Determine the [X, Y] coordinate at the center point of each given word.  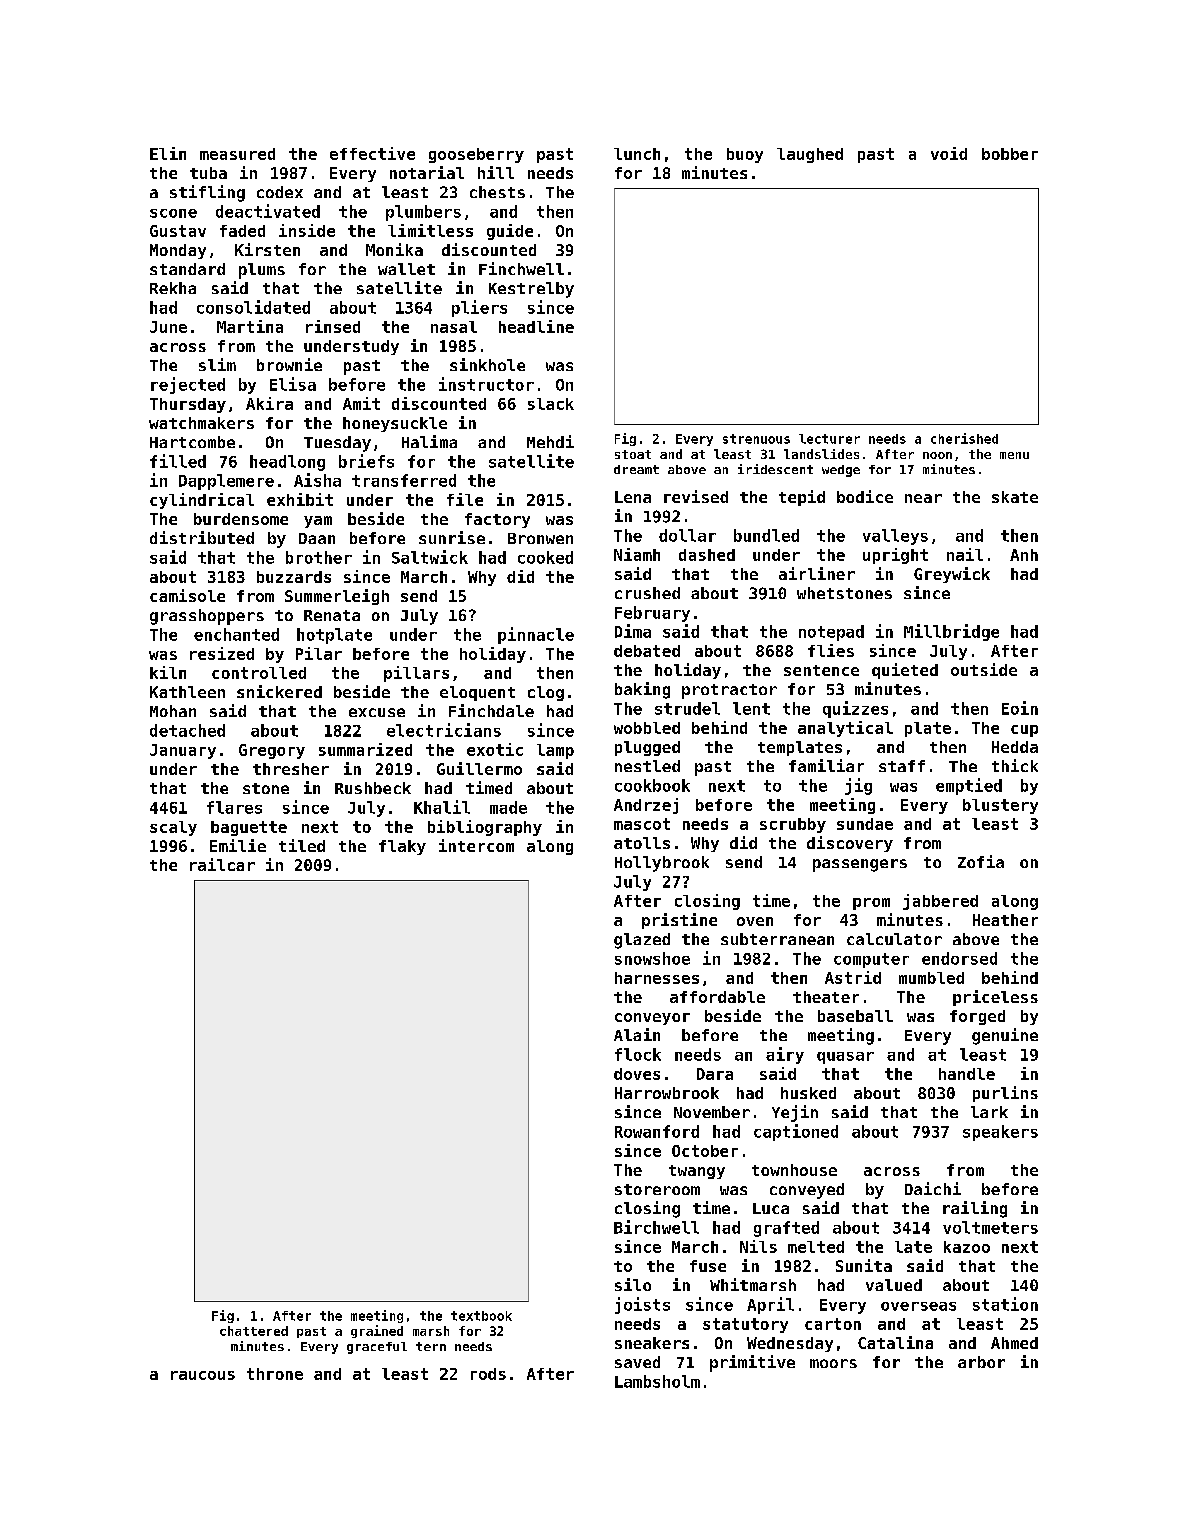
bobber [1010, 154]
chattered [254, 1331]
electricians [444, 730]
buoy [745, 155]
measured [237, 154]
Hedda [1015, 747]
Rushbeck [373, 788]
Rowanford [657, 1131]
